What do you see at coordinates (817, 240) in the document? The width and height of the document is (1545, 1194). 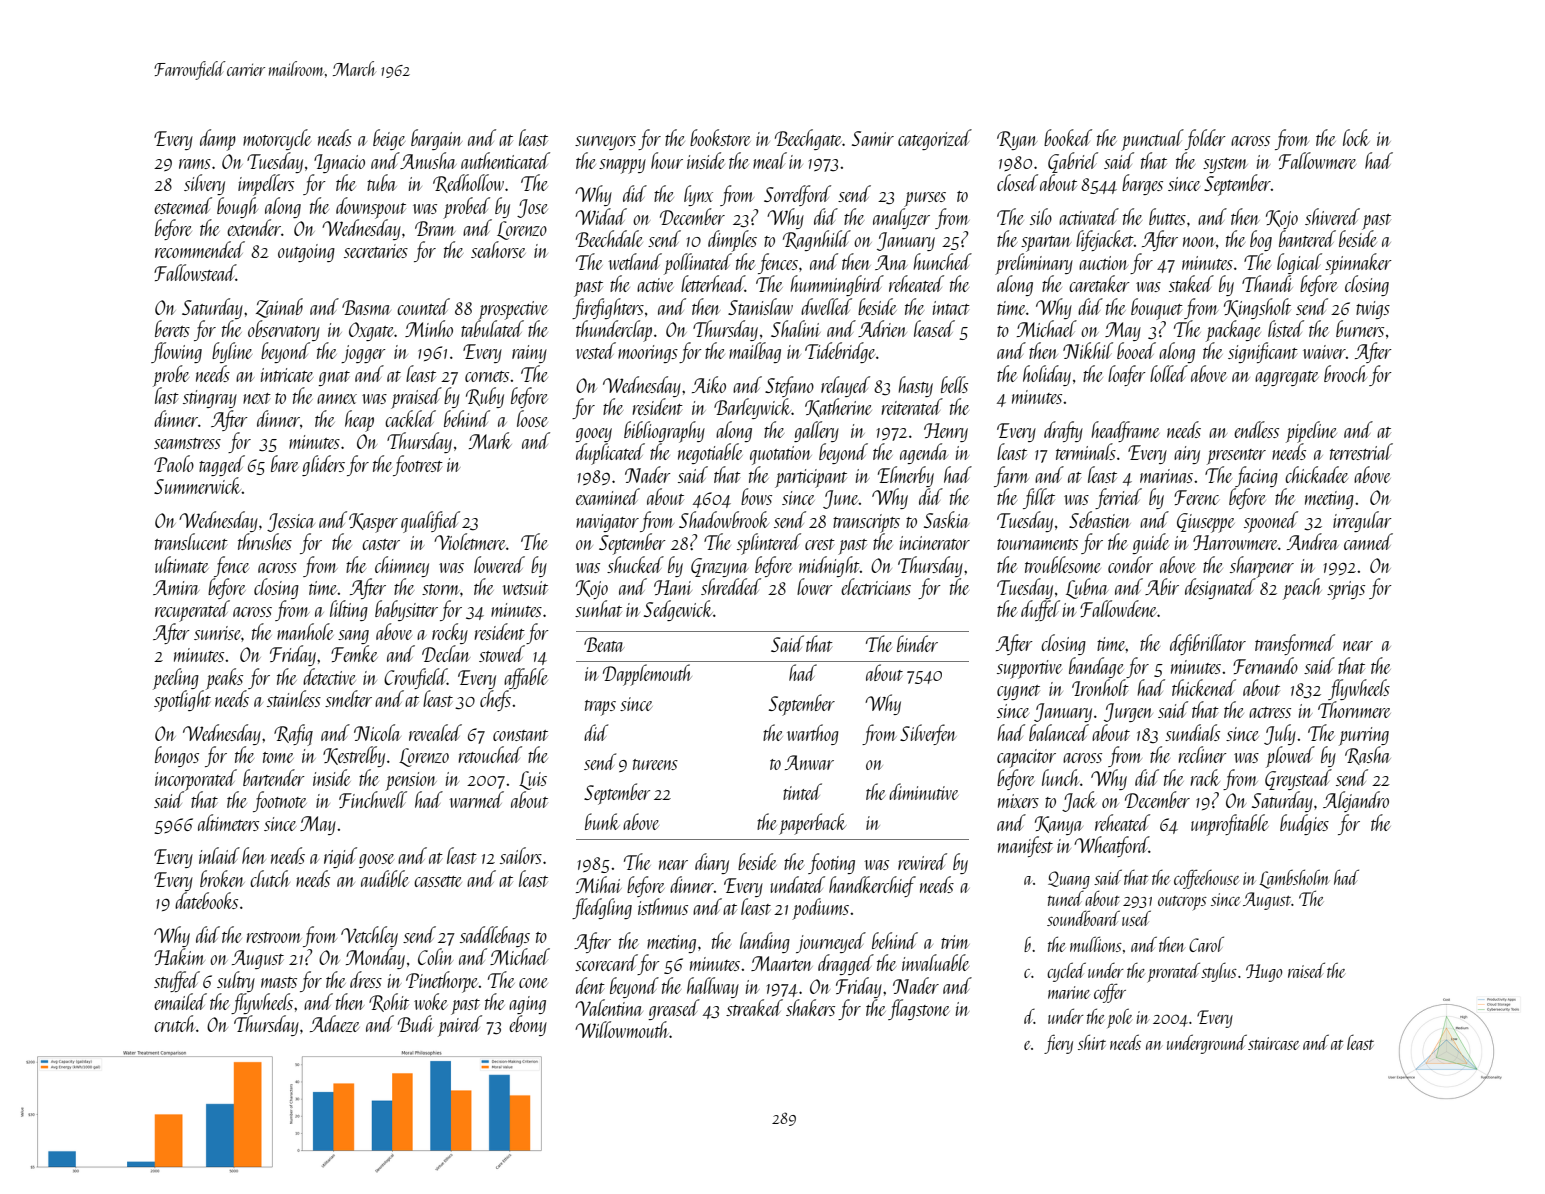 I see `Ragnhild` at bounding box center [817, 240].
